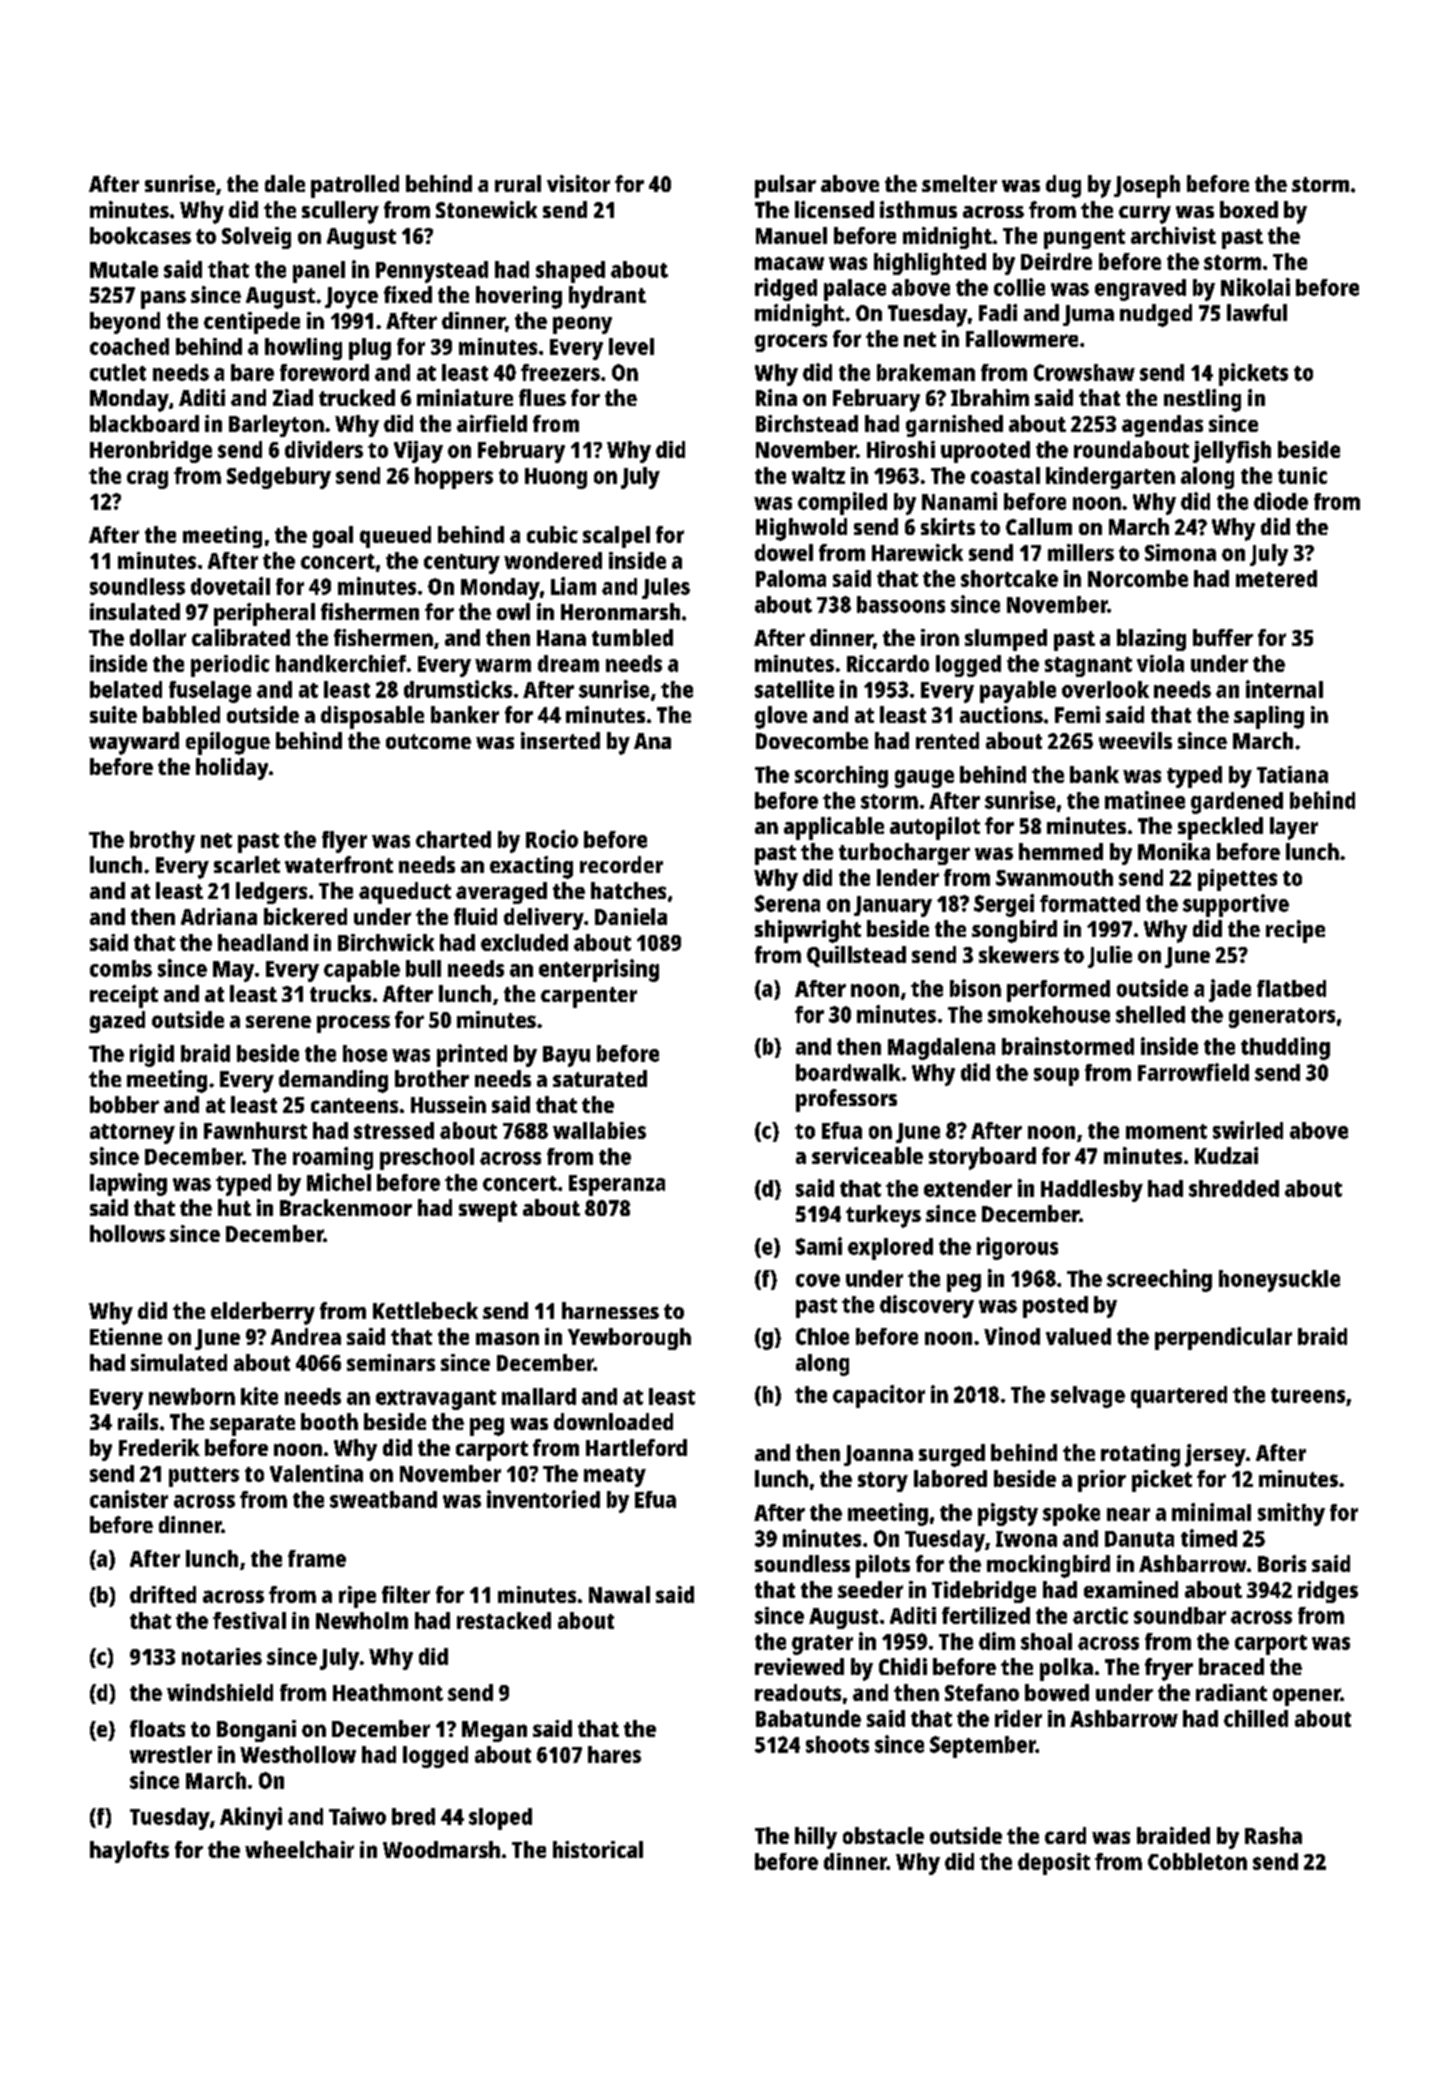 Image resolution: width=1450 pixels, height=2100 pixels. Describe the element at coordinates (589, 997) in the screenshot. I see `carpenter` at that location.
